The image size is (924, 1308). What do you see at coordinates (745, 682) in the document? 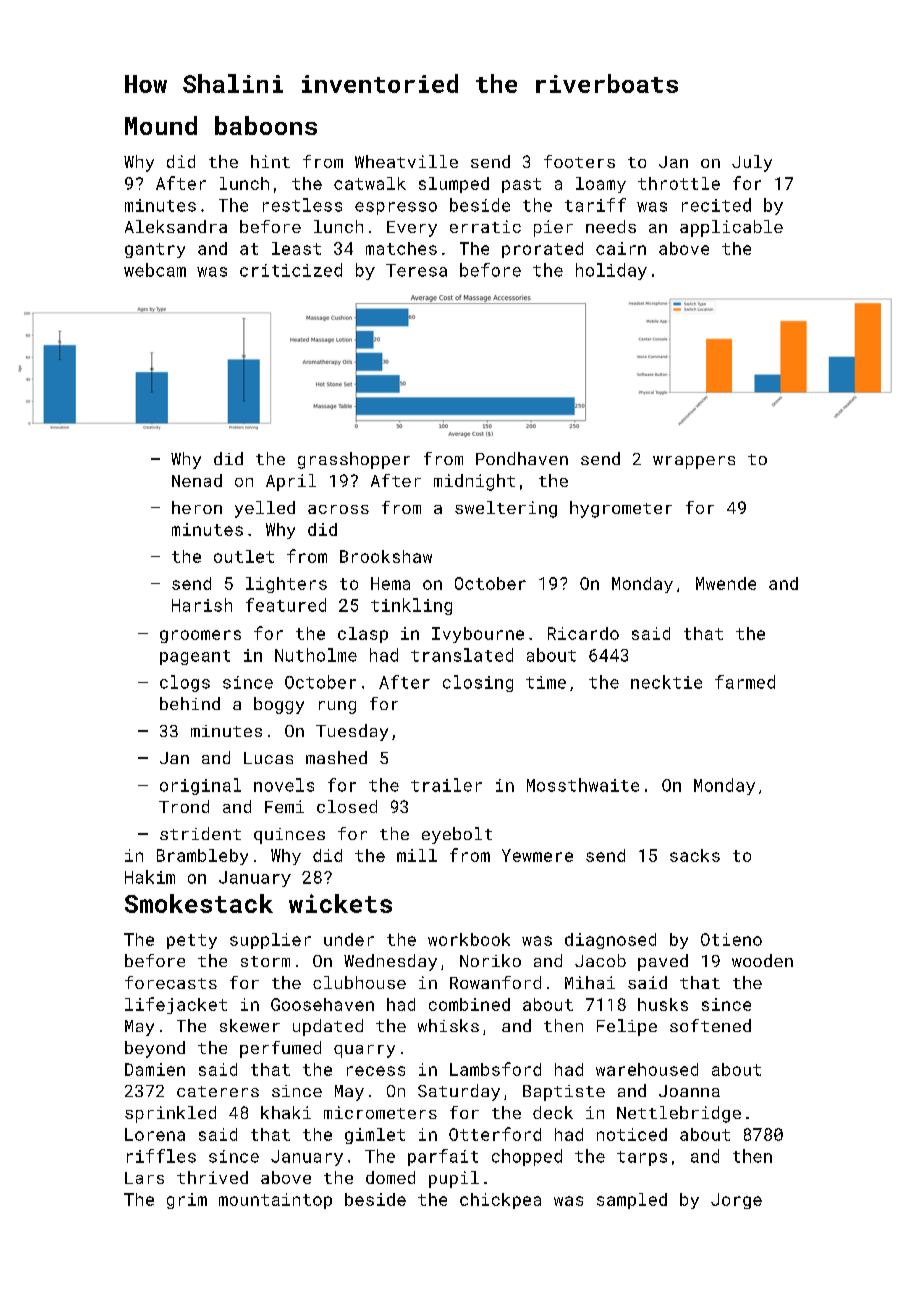
I see `farmed` at bounding box center [745, 682].
